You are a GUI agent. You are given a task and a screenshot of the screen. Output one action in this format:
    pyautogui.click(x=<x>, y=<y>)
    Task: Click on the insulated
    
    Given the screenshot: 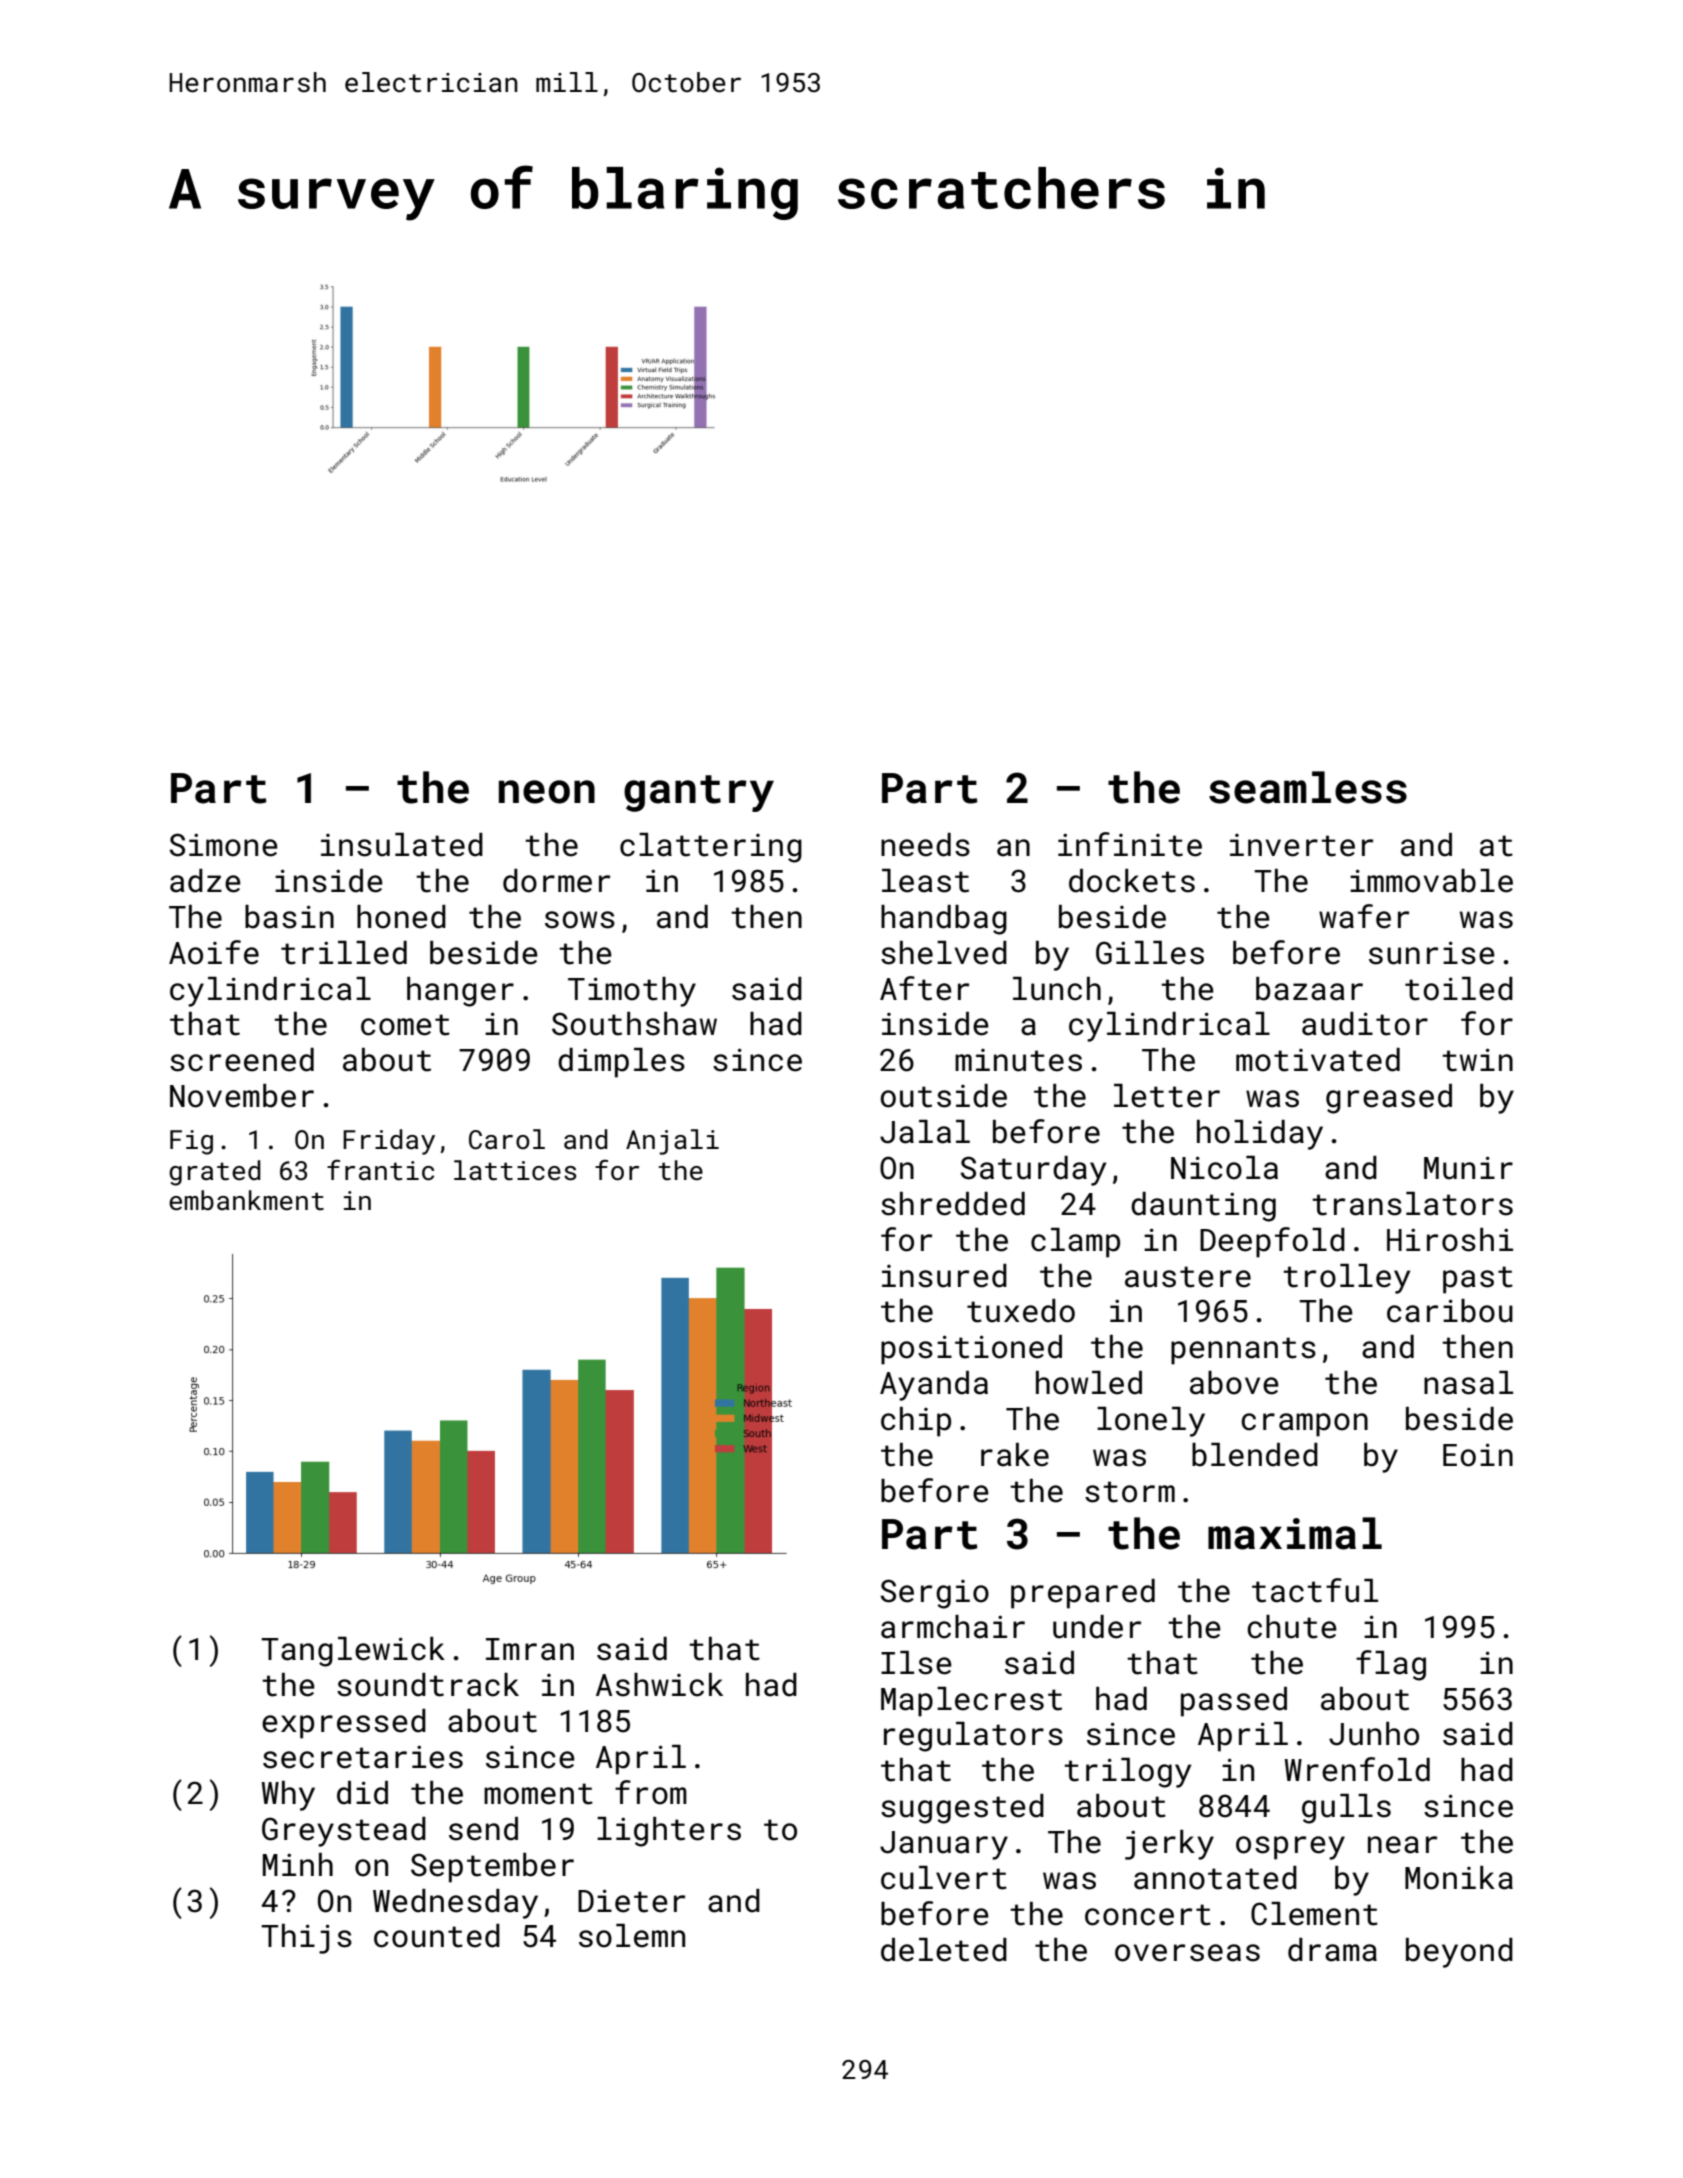 What is the action you would take?
    pyautogui.click(x=402, y=845)
